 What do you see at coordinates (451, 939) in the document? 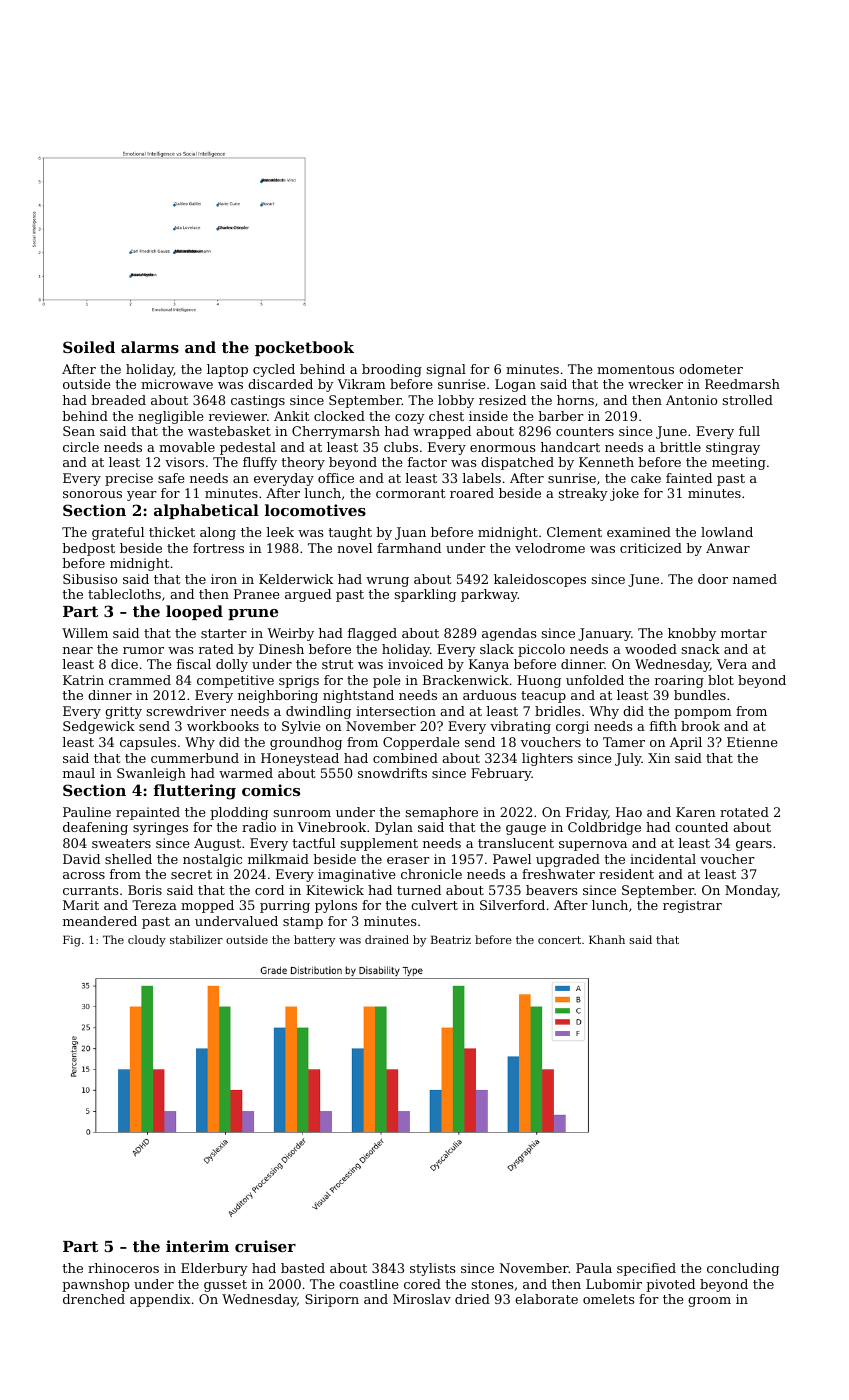
I see `Beatriz` at bounding box center [451, 939].
